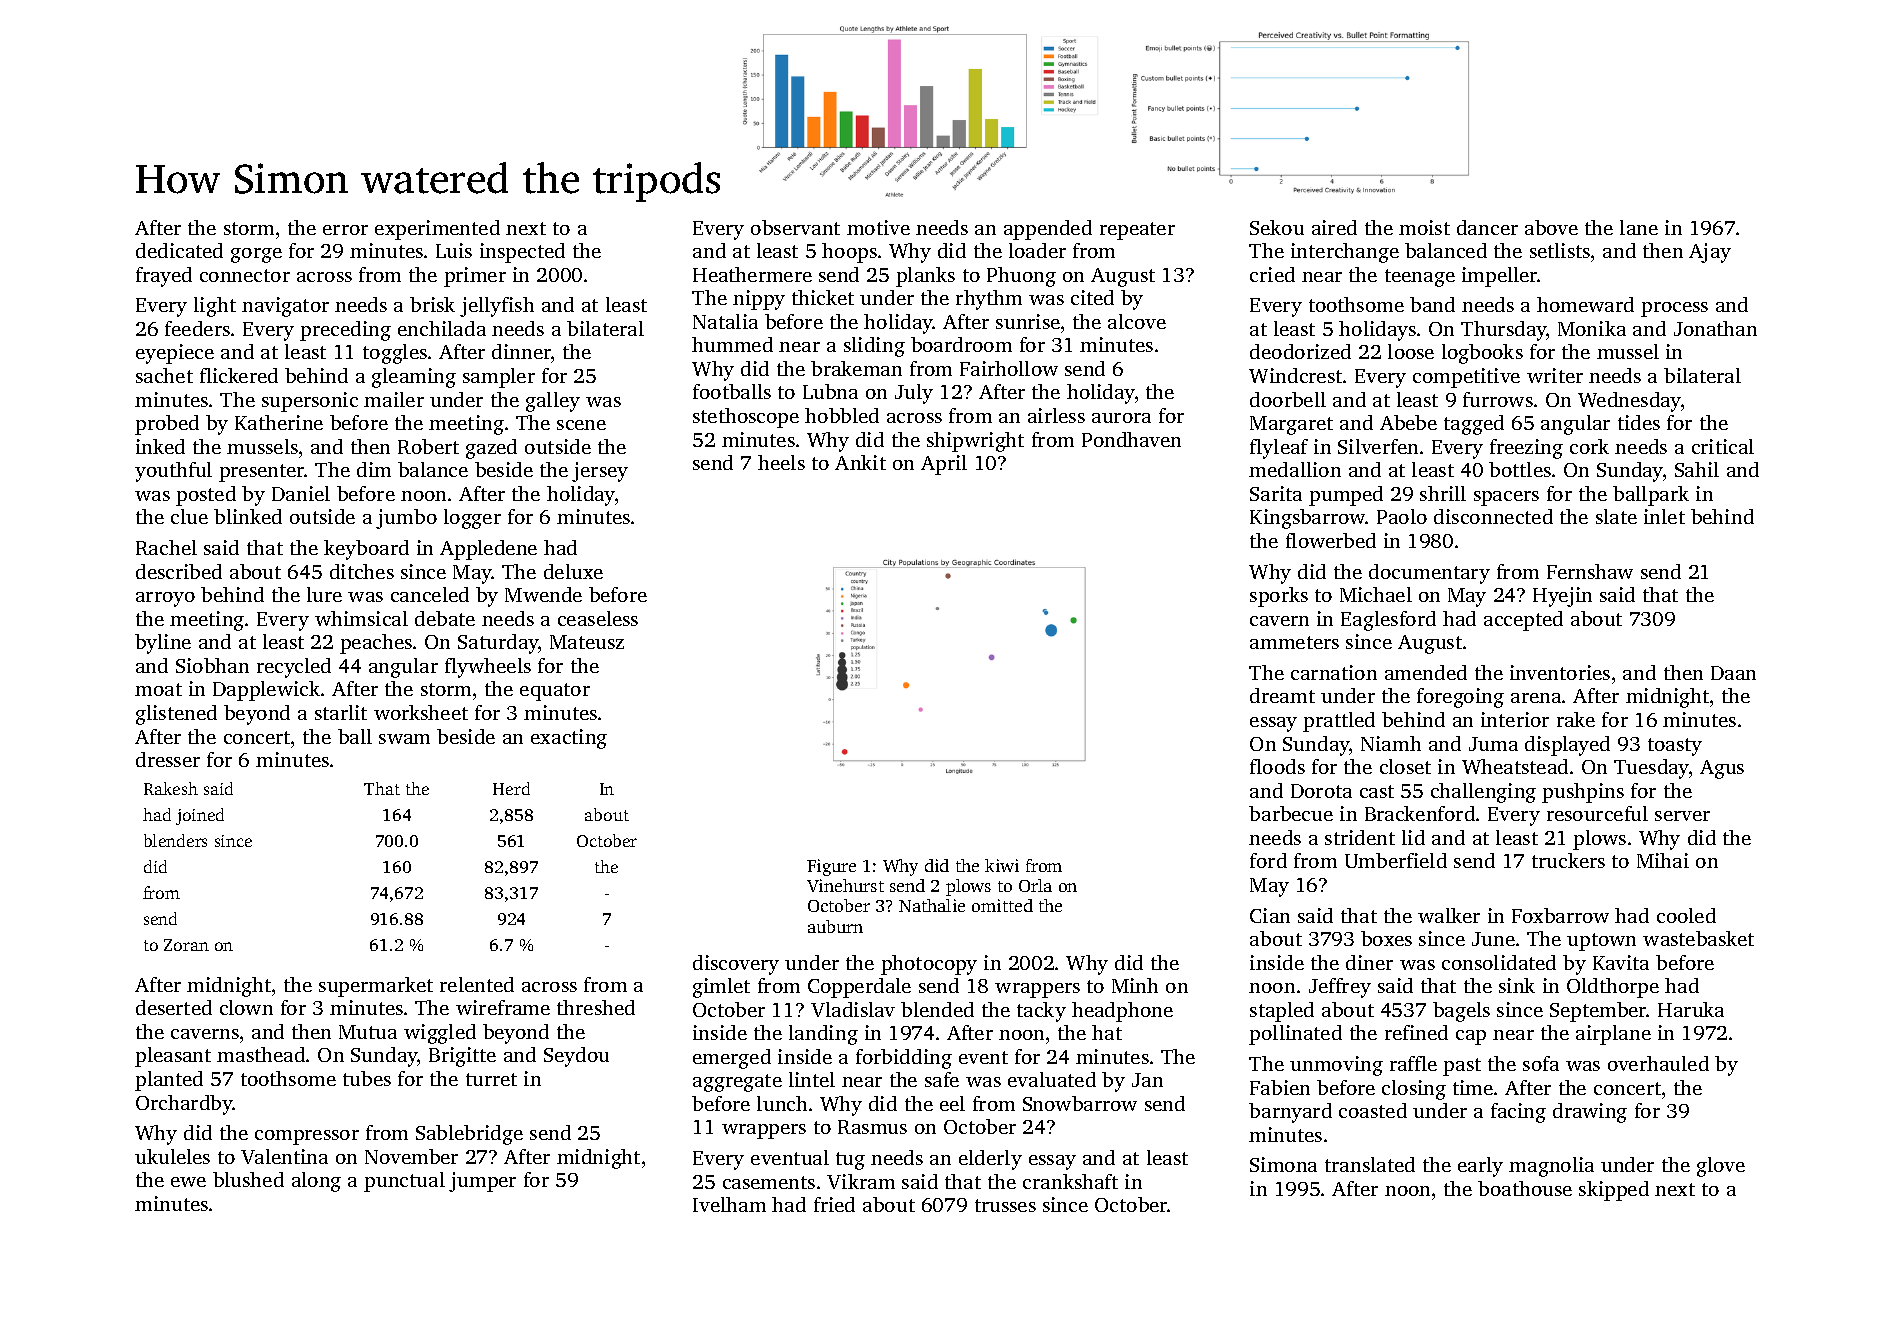 This screenshot has width=1898, height=1342. I want to click on airless, so click(1056, 415).
